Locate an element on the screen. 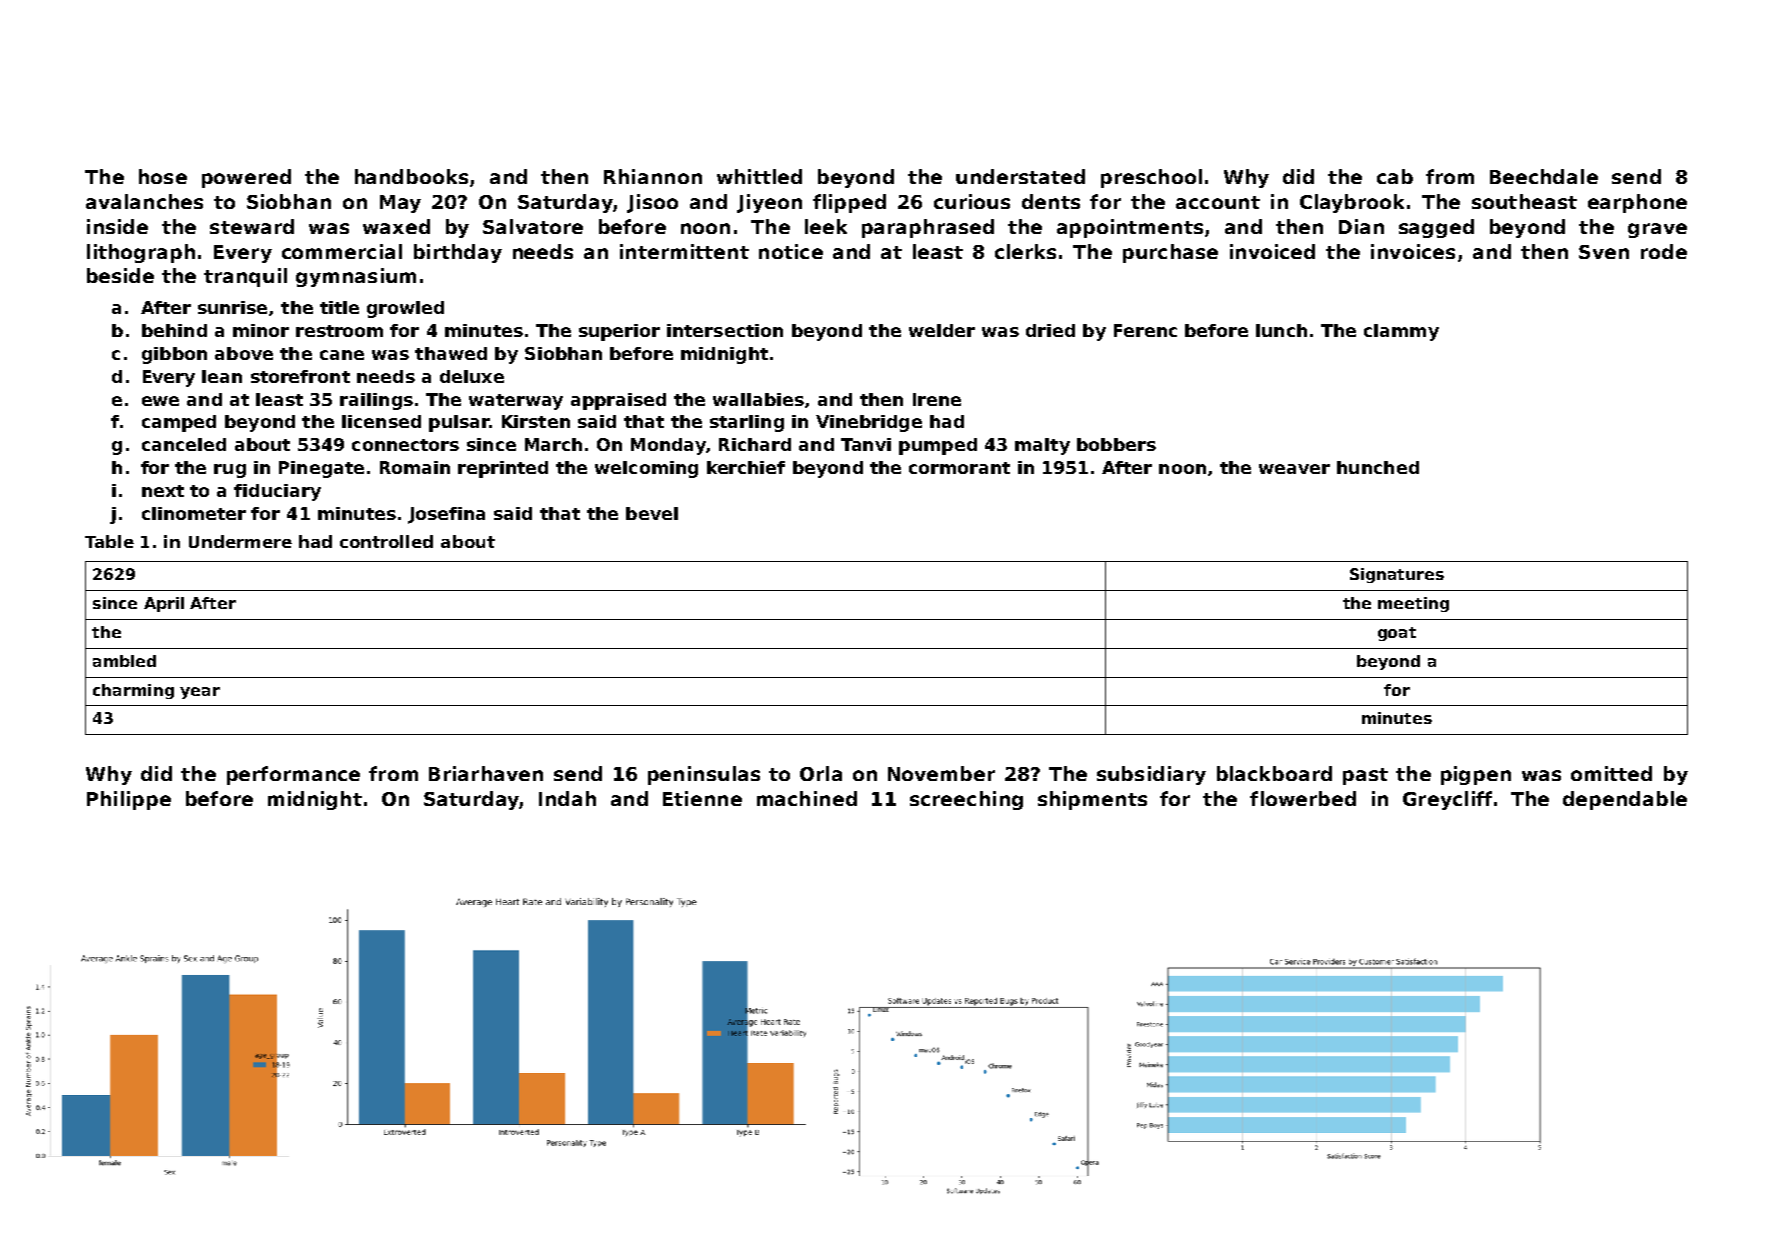 This screenshot has width=1773, height=1254. peninsulas is located at coordinates (704, 775).
